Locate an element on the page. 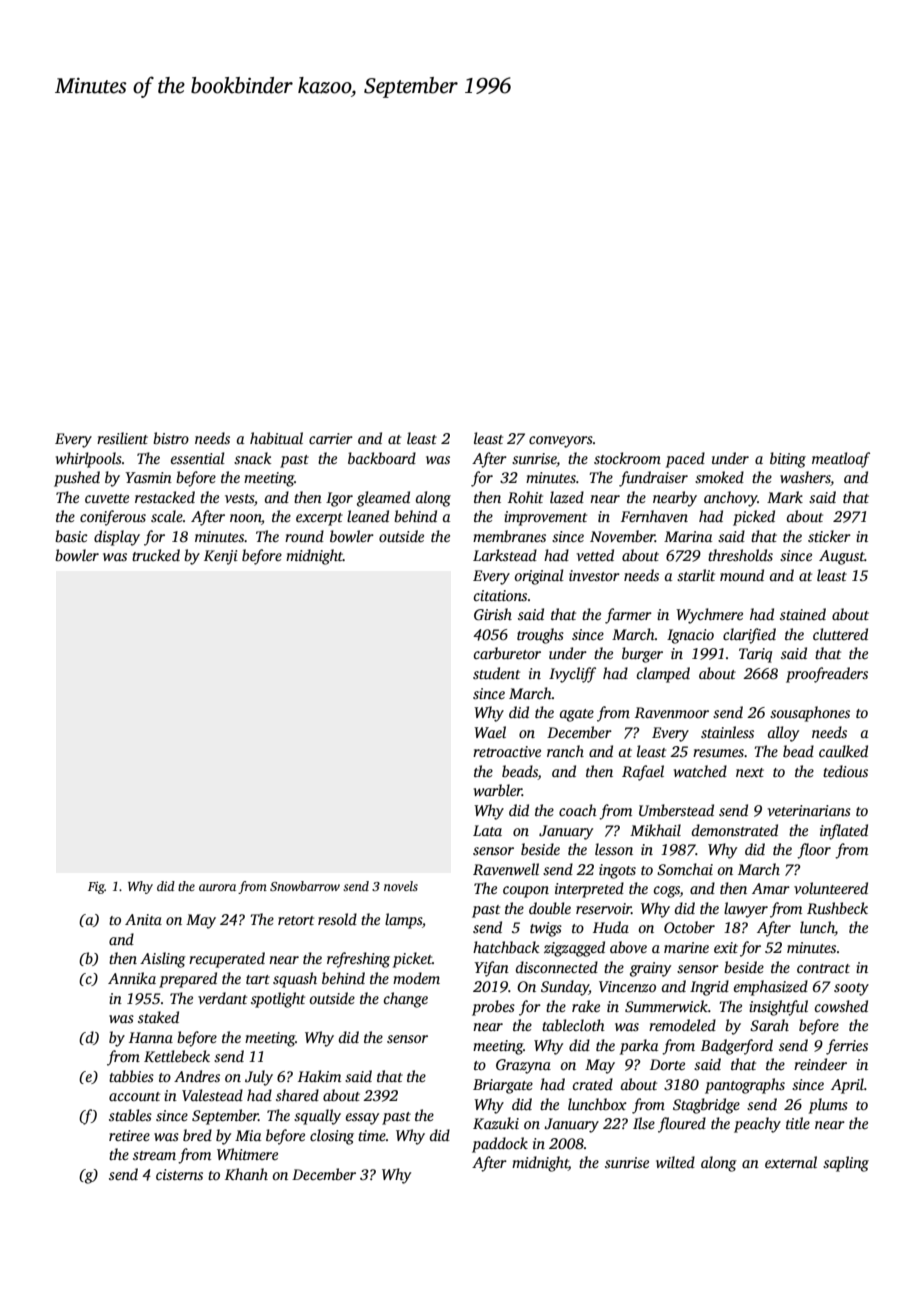 This image has height=1308, width=924. Rushbeck is located at coordinates (837, 908).
